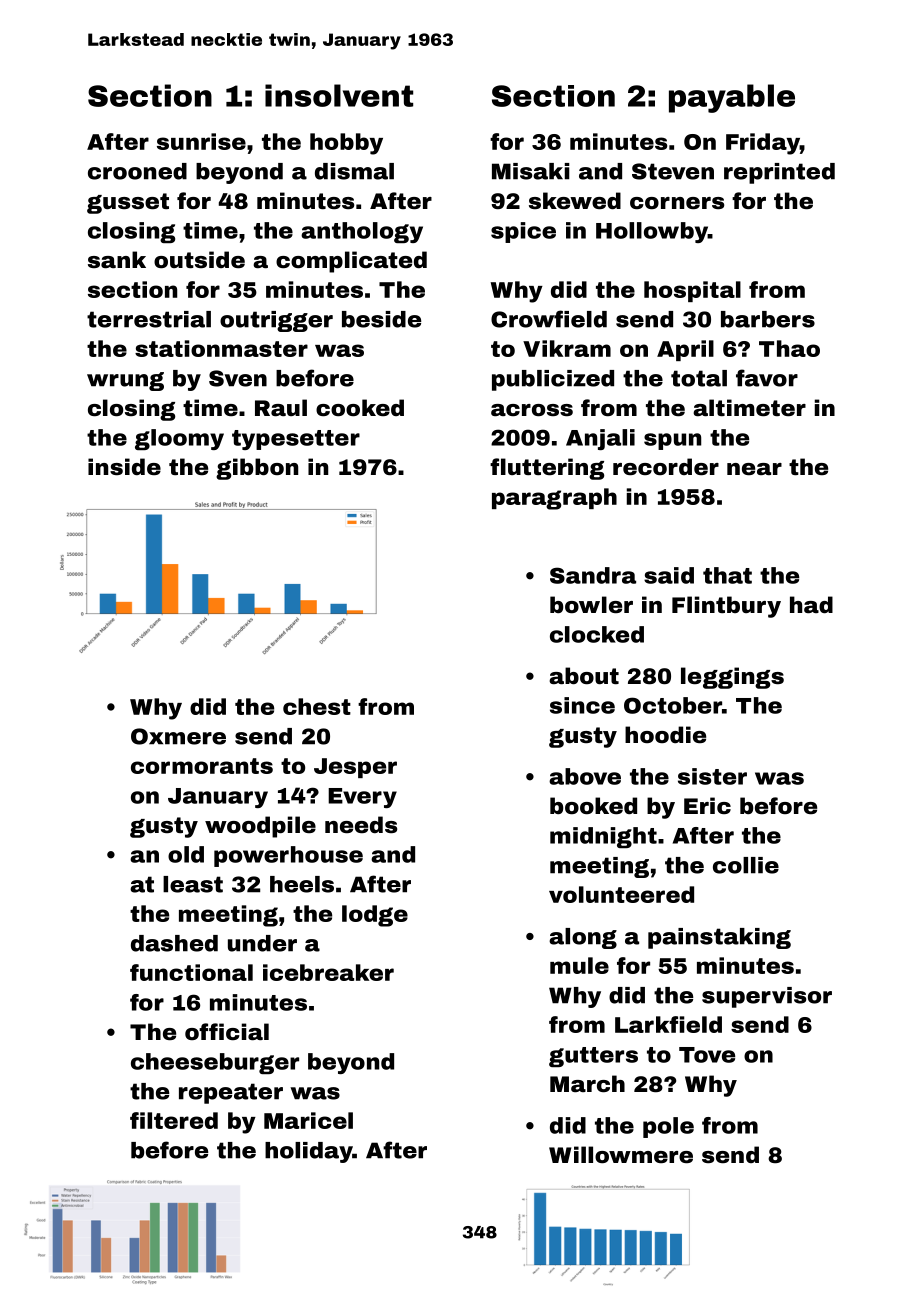 This screenshot has height=1311, width=924. What do you see at coordinates (174, 1120) in the screenshot?
I see `filtered` at bounding box center [174, 1120].
